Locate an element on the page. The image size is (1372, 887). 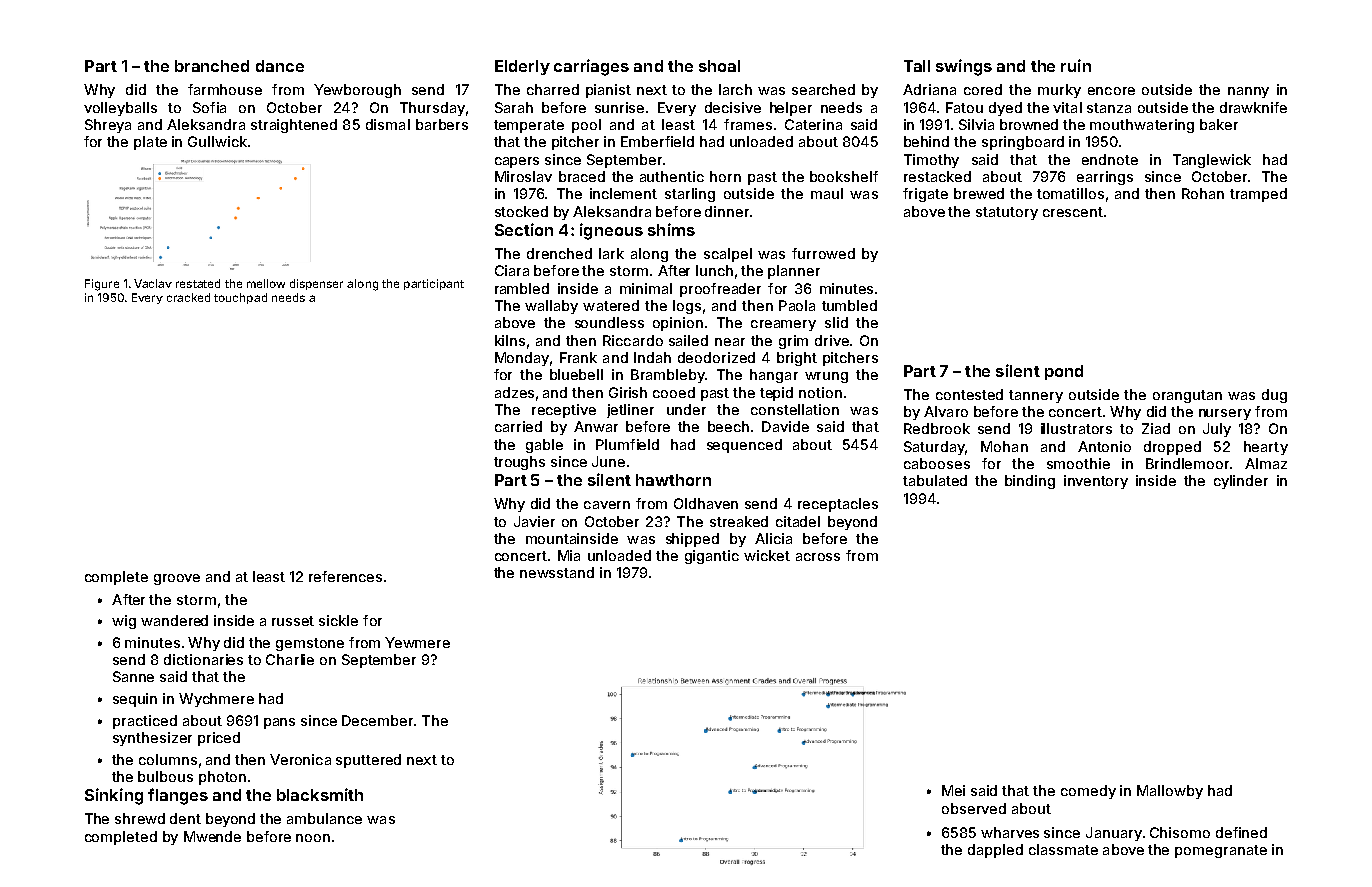
gigantic is located at coordinates (712, 557).
